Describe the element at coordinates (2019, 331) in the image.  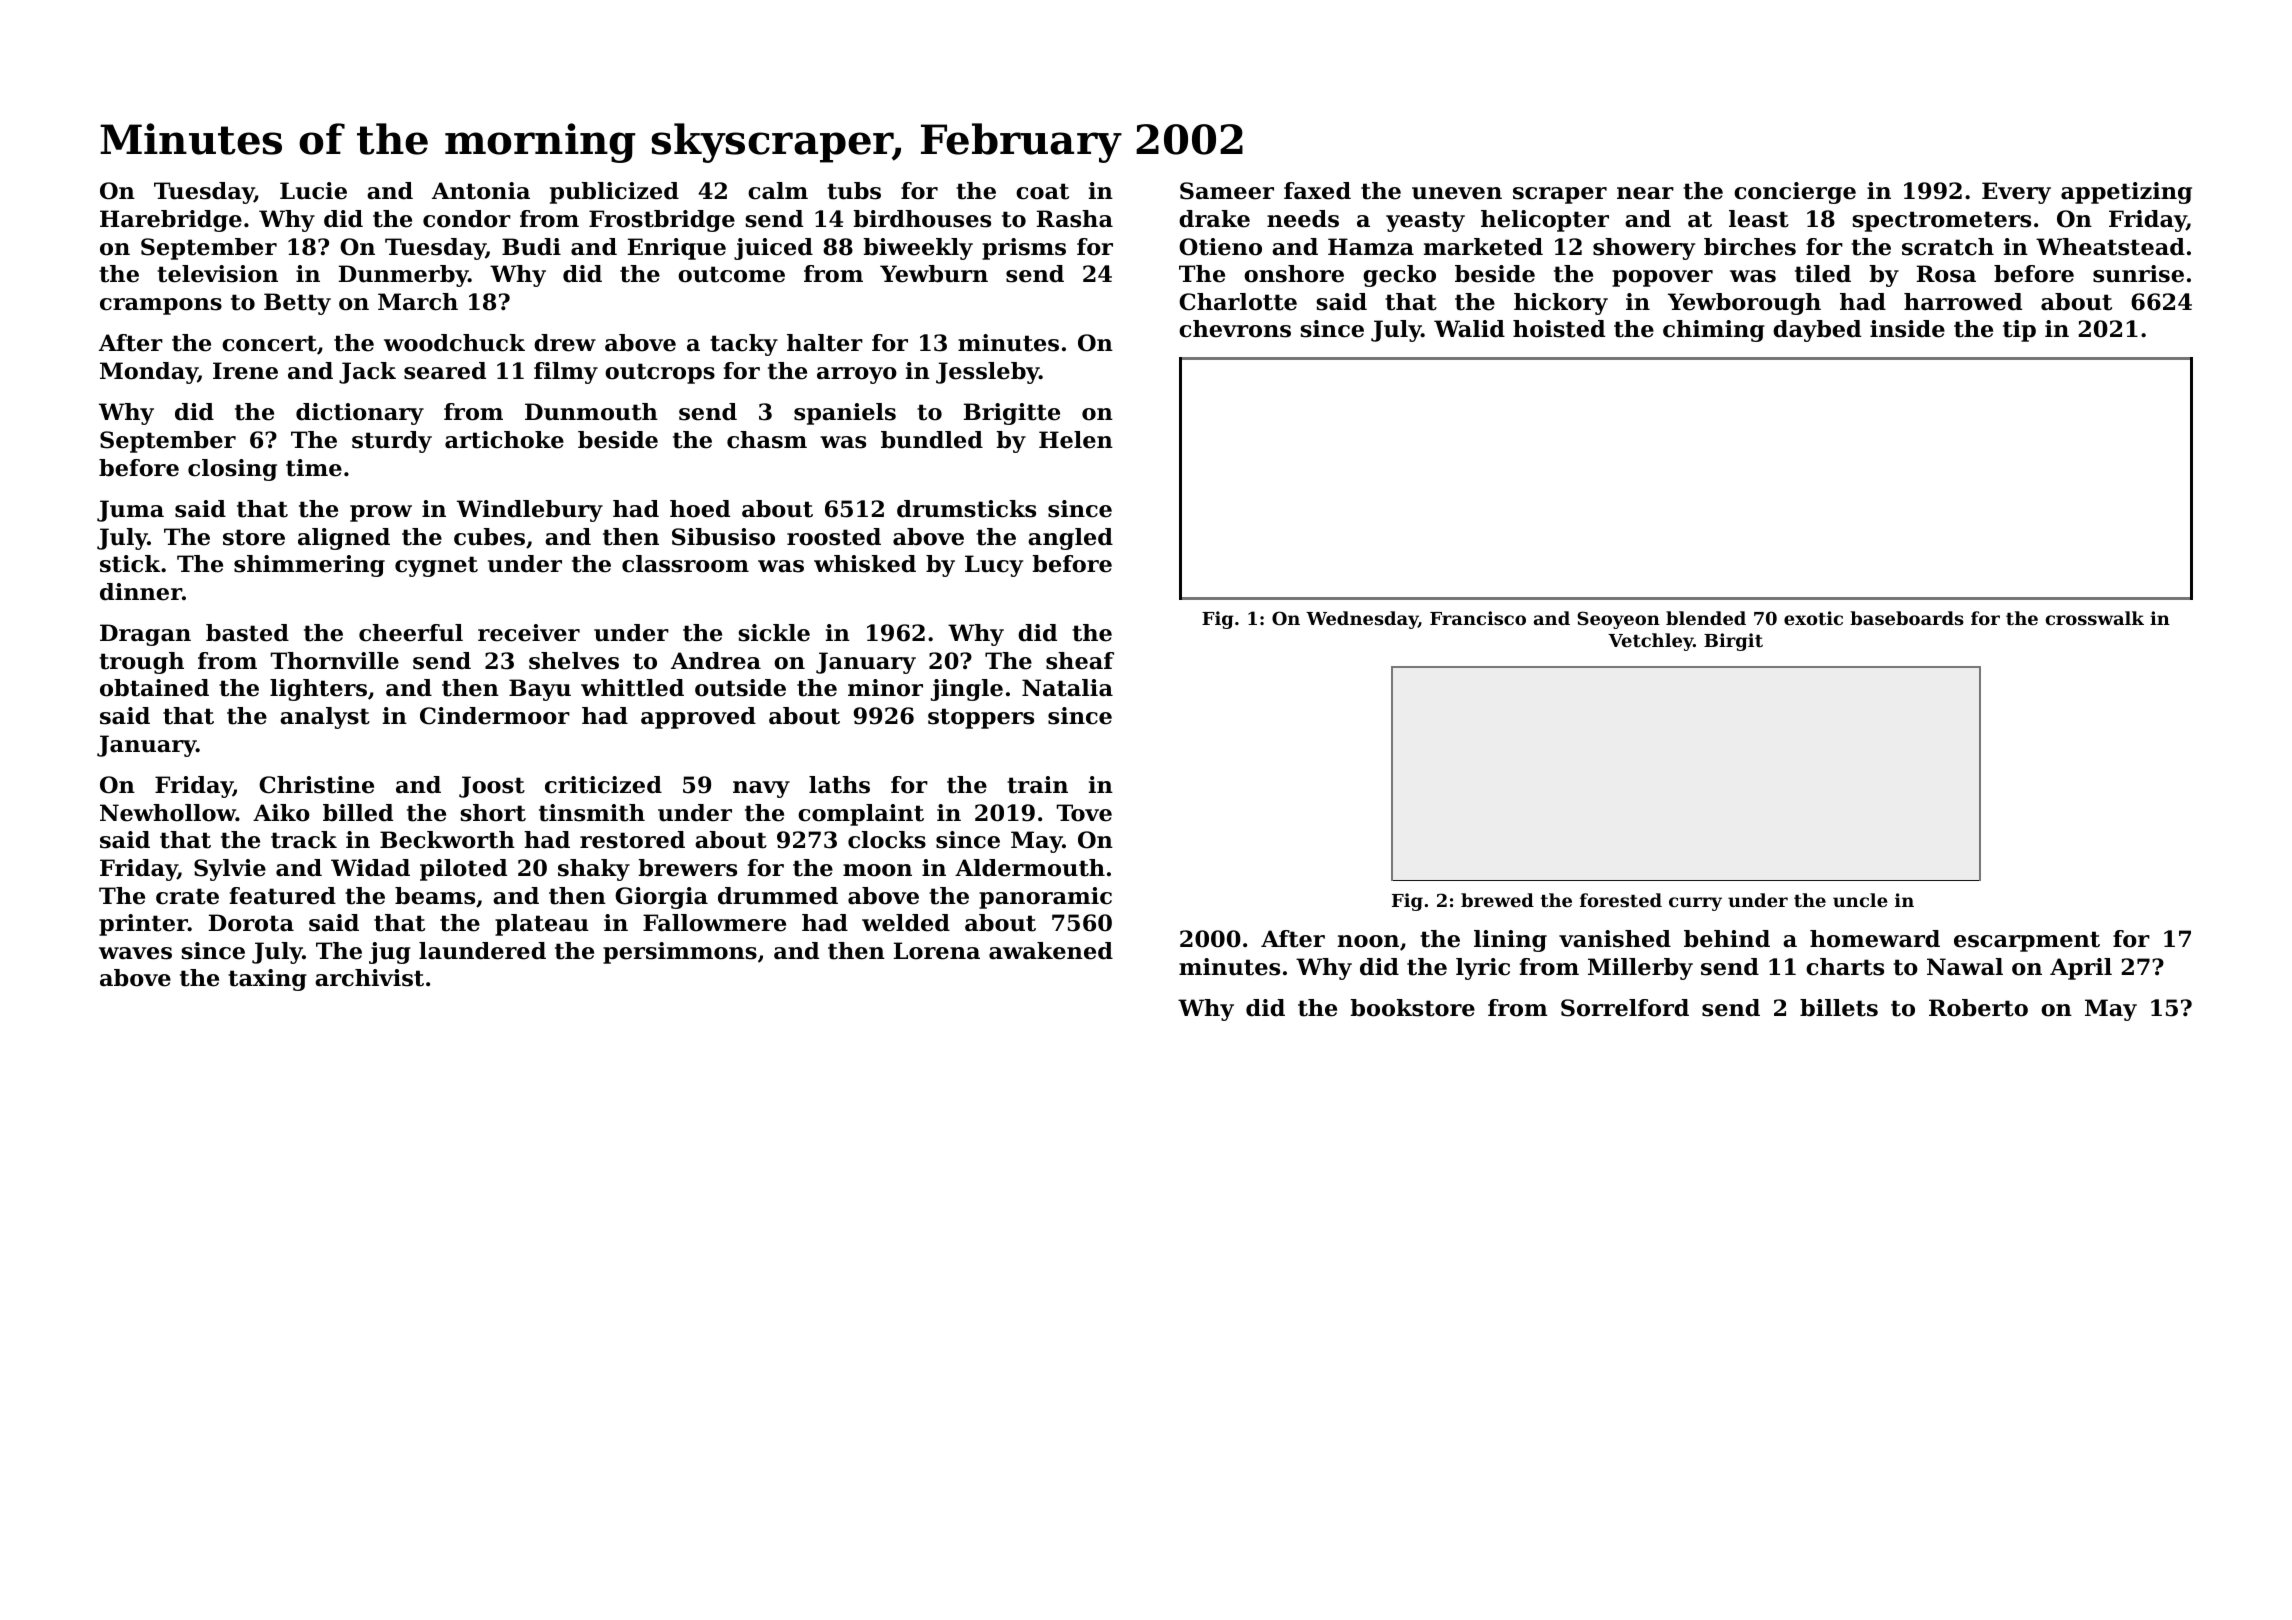
I see `tip` at that location.
